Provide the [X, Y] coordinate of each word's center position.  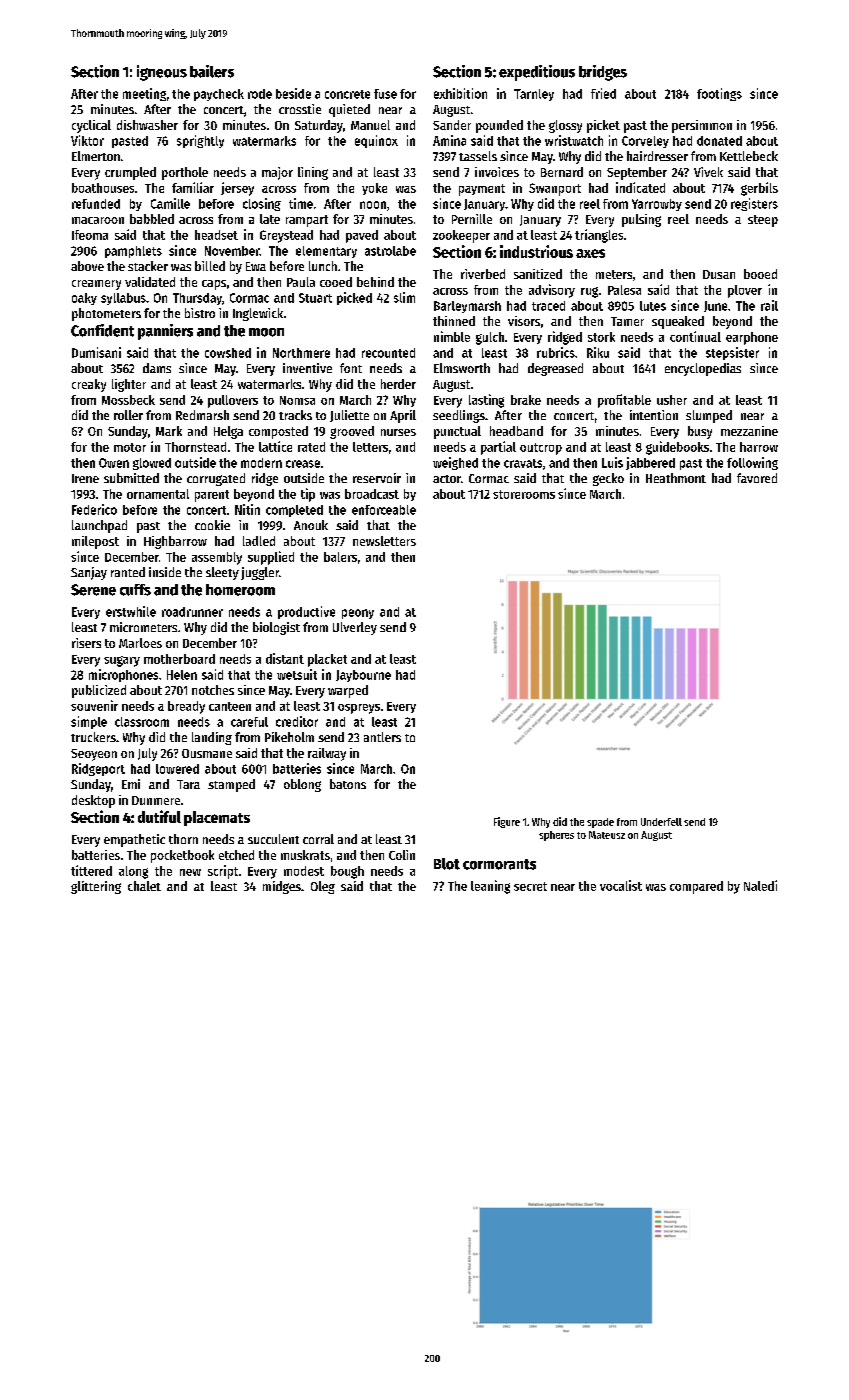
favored [757, 478]
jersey [237, 189]
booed [760, 274]
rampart [307, 221]
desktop [93, 801]
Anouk [311, 525]
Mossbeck [128, 400]
